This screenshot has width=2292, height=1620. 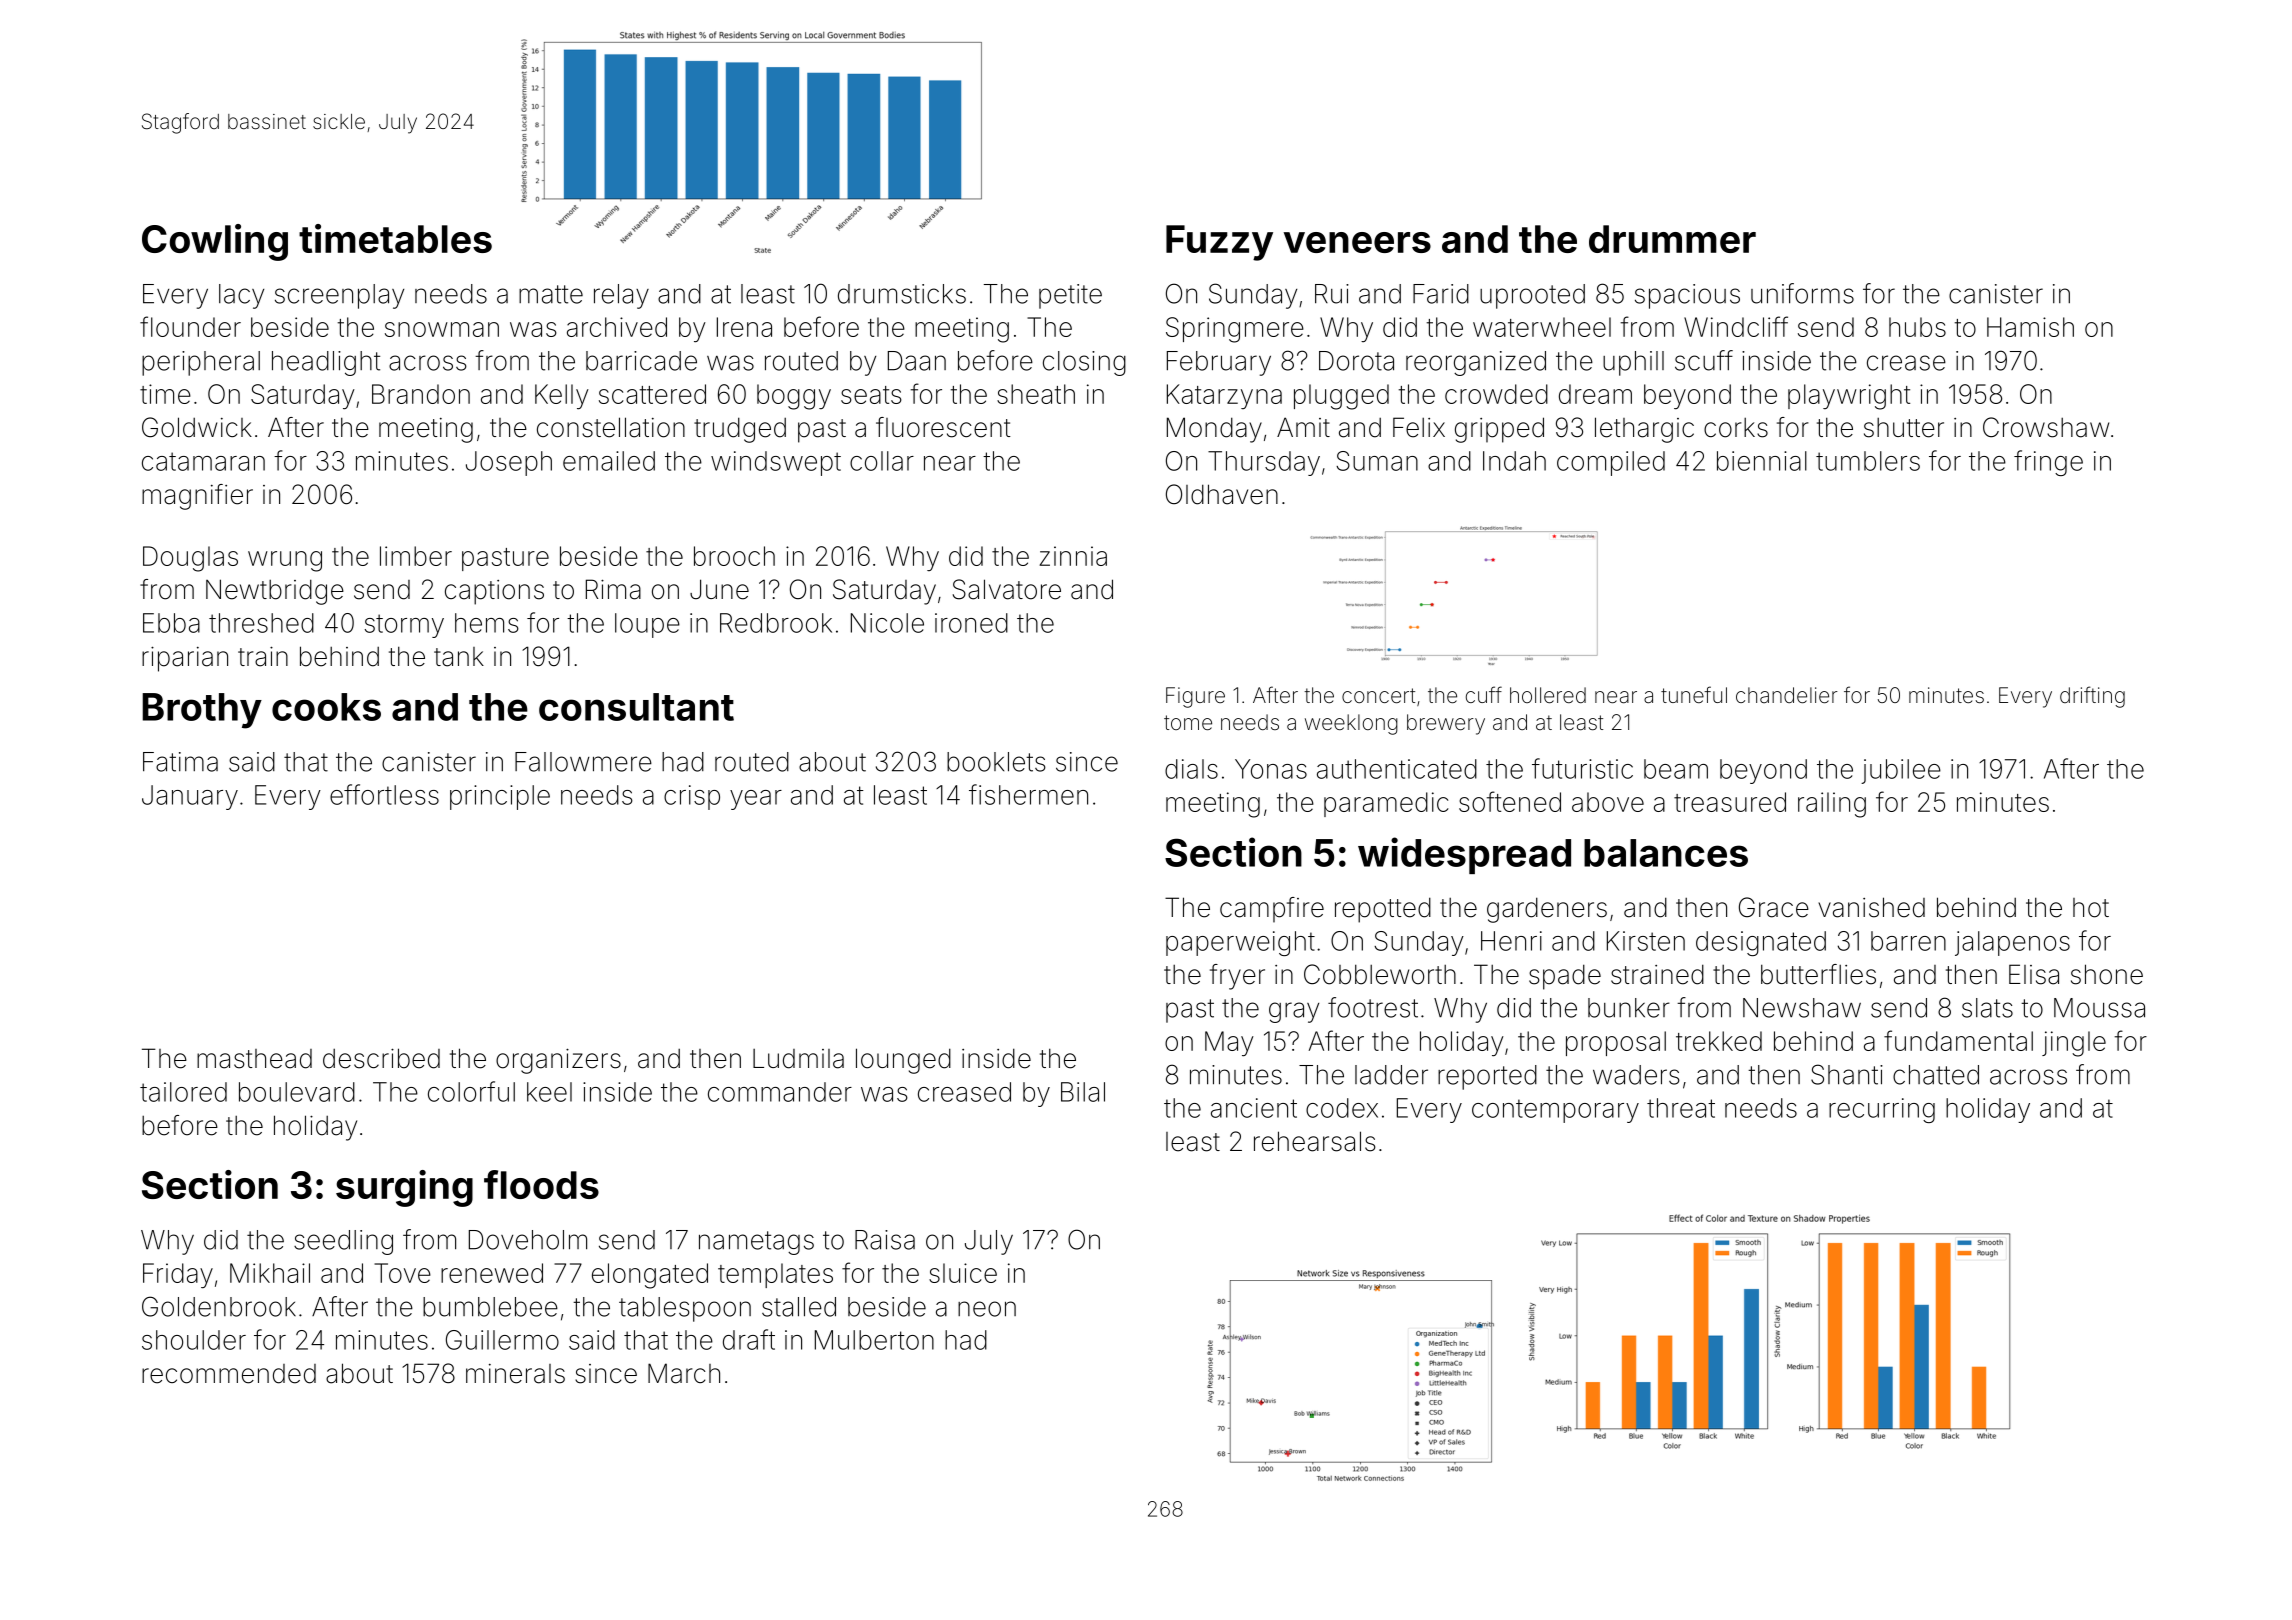 What do you see at coordinates (1611, 463) in the screenshot?
I see `compiled` at bounding box center [1611, 463].
